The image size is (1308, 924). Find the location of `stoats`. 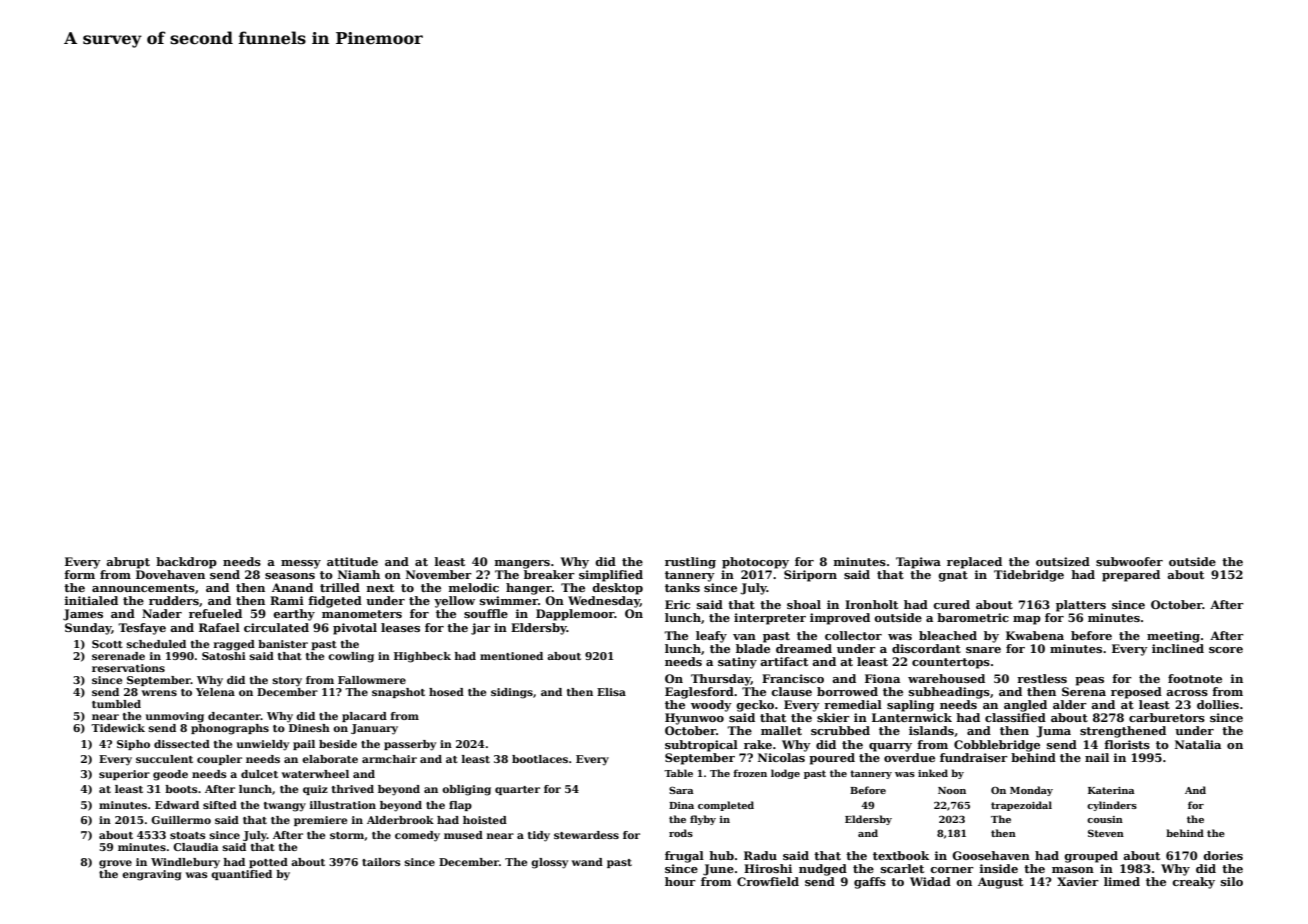

stoats is located at coordinates (188, 835).
